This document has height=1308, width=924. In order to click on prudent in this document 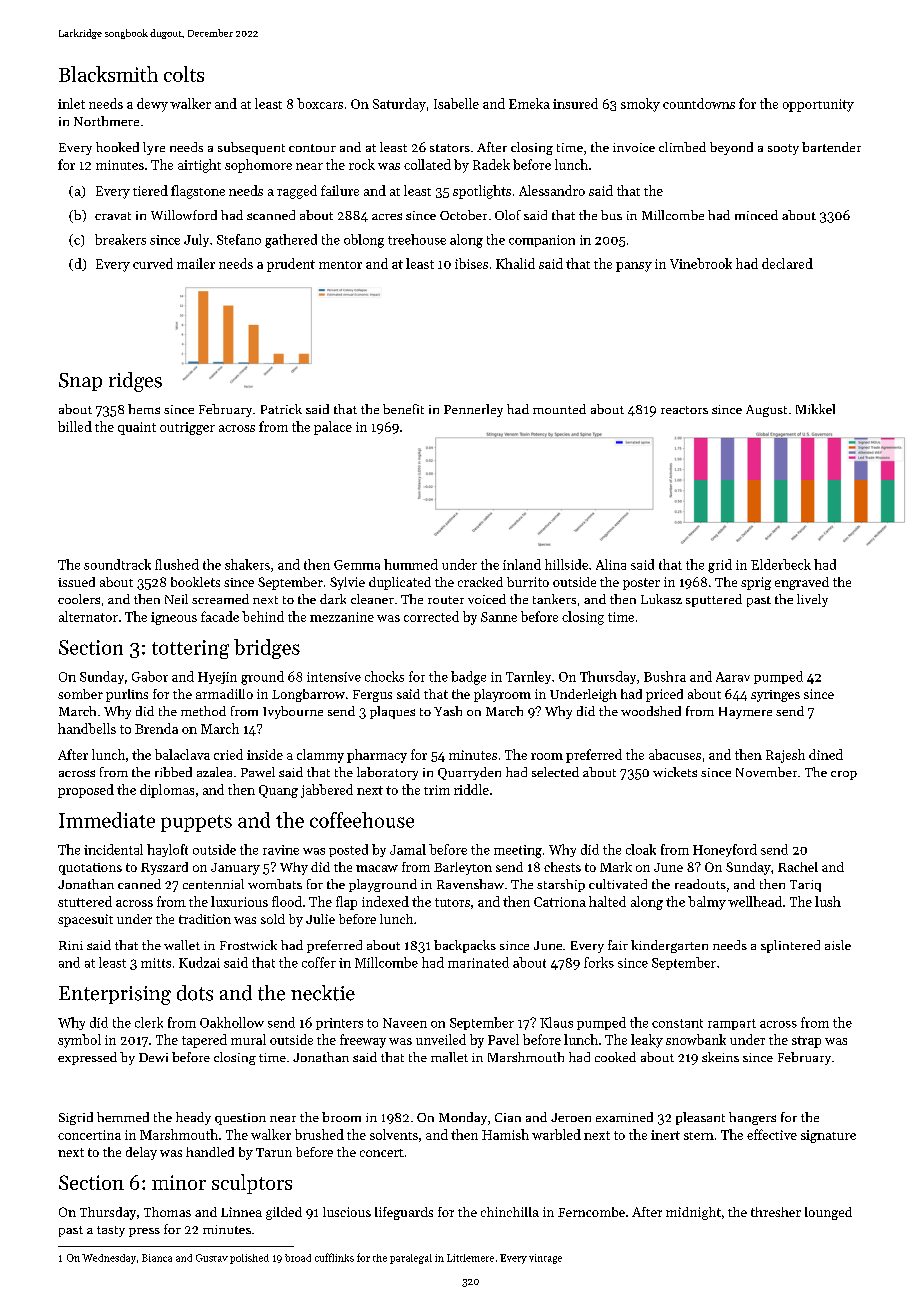, I will do `click(291, 265)`.
